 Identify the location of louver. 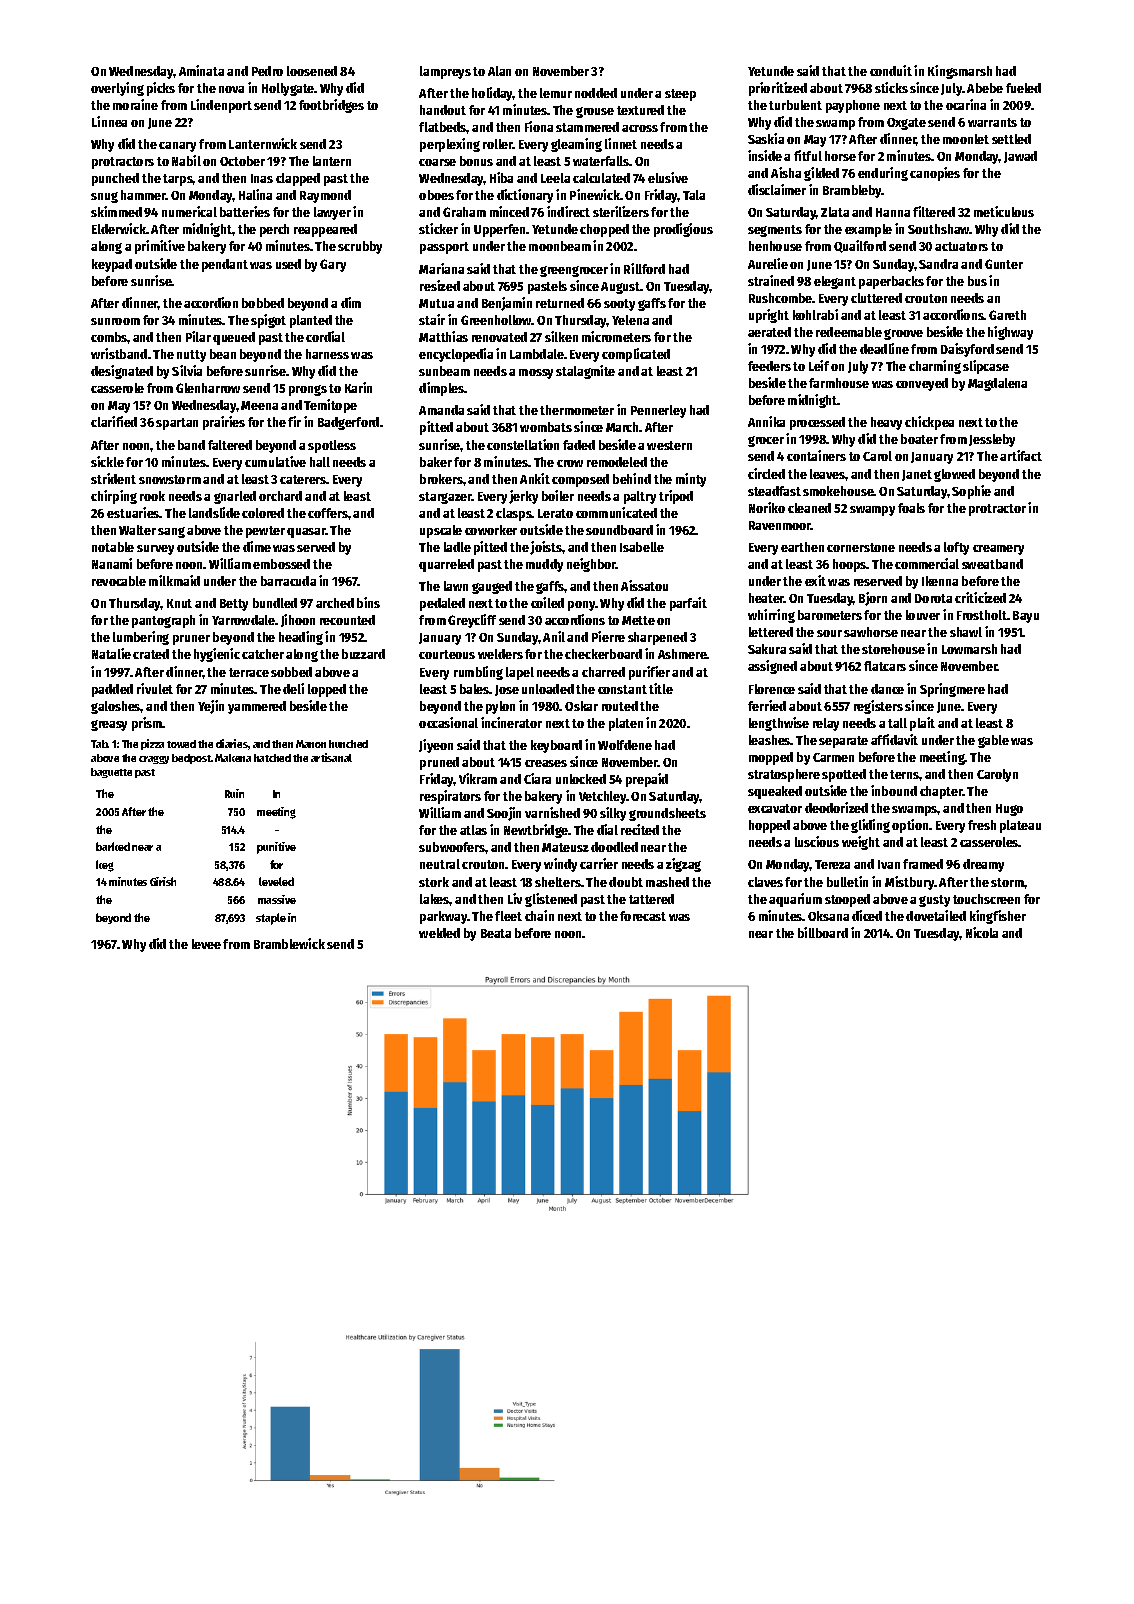
(923, 615).
